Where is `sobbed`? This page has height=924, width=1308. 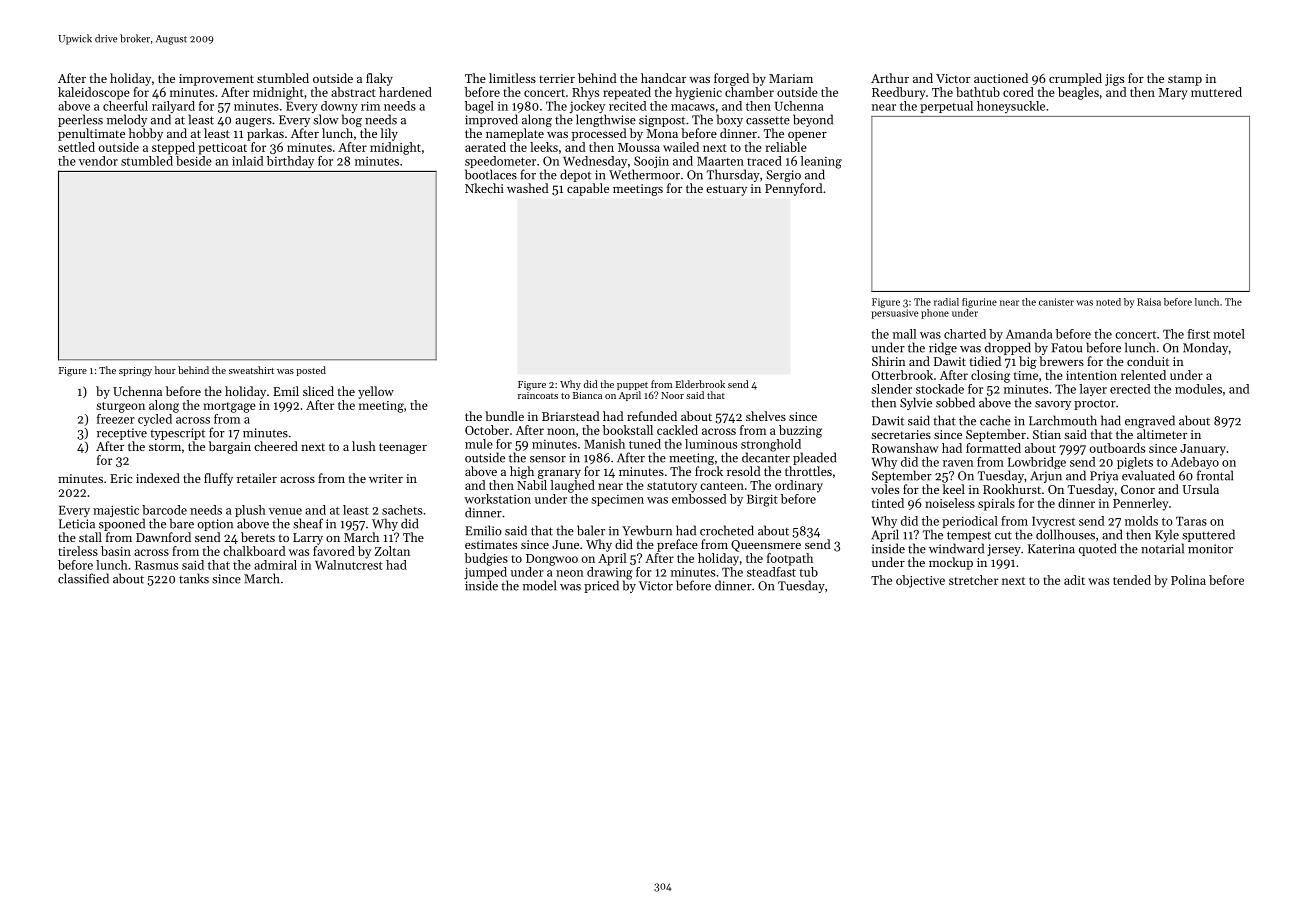
sobbed is located at coordinates (955, 402).
